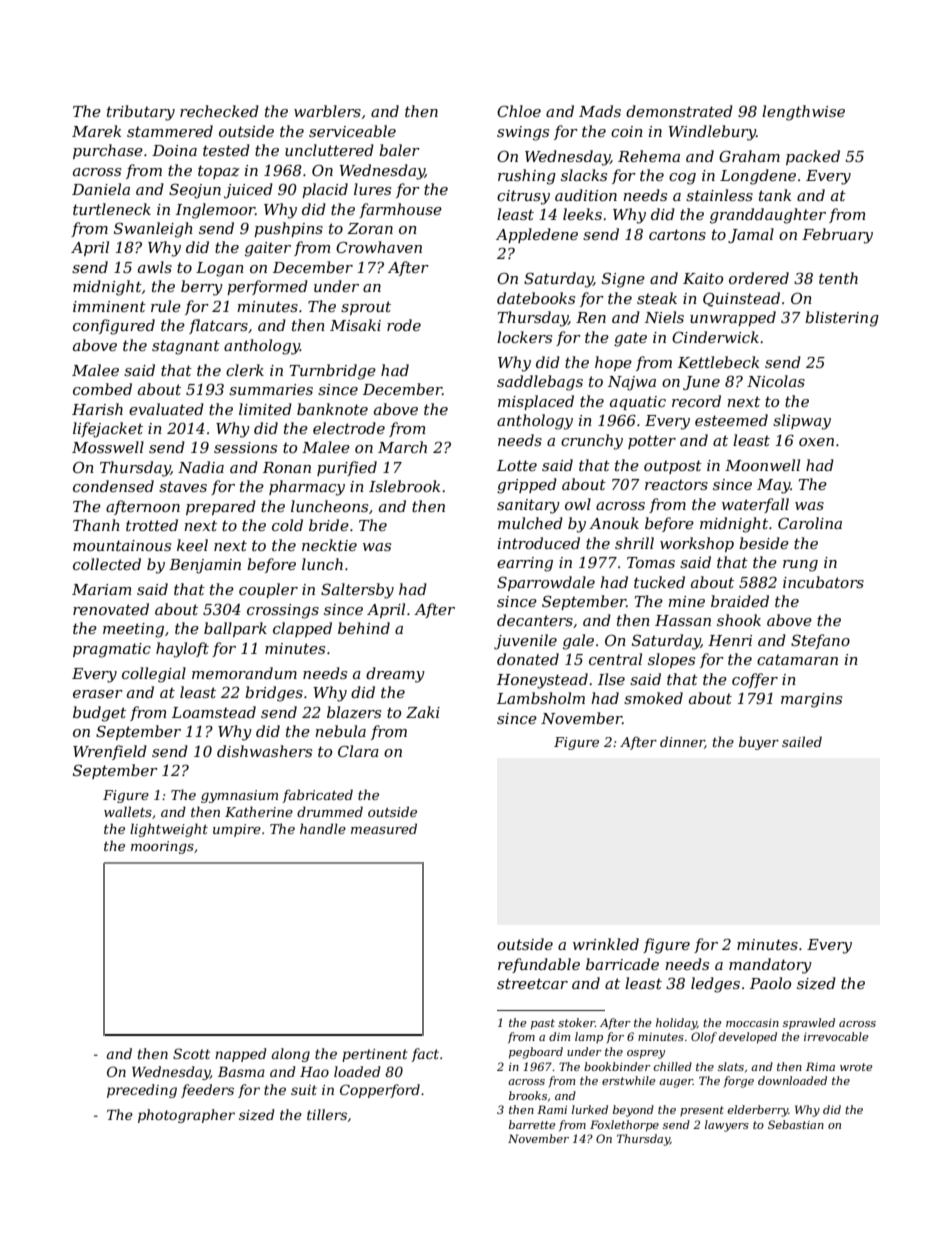  I want to click on lengthwise, so click(803, 113).
